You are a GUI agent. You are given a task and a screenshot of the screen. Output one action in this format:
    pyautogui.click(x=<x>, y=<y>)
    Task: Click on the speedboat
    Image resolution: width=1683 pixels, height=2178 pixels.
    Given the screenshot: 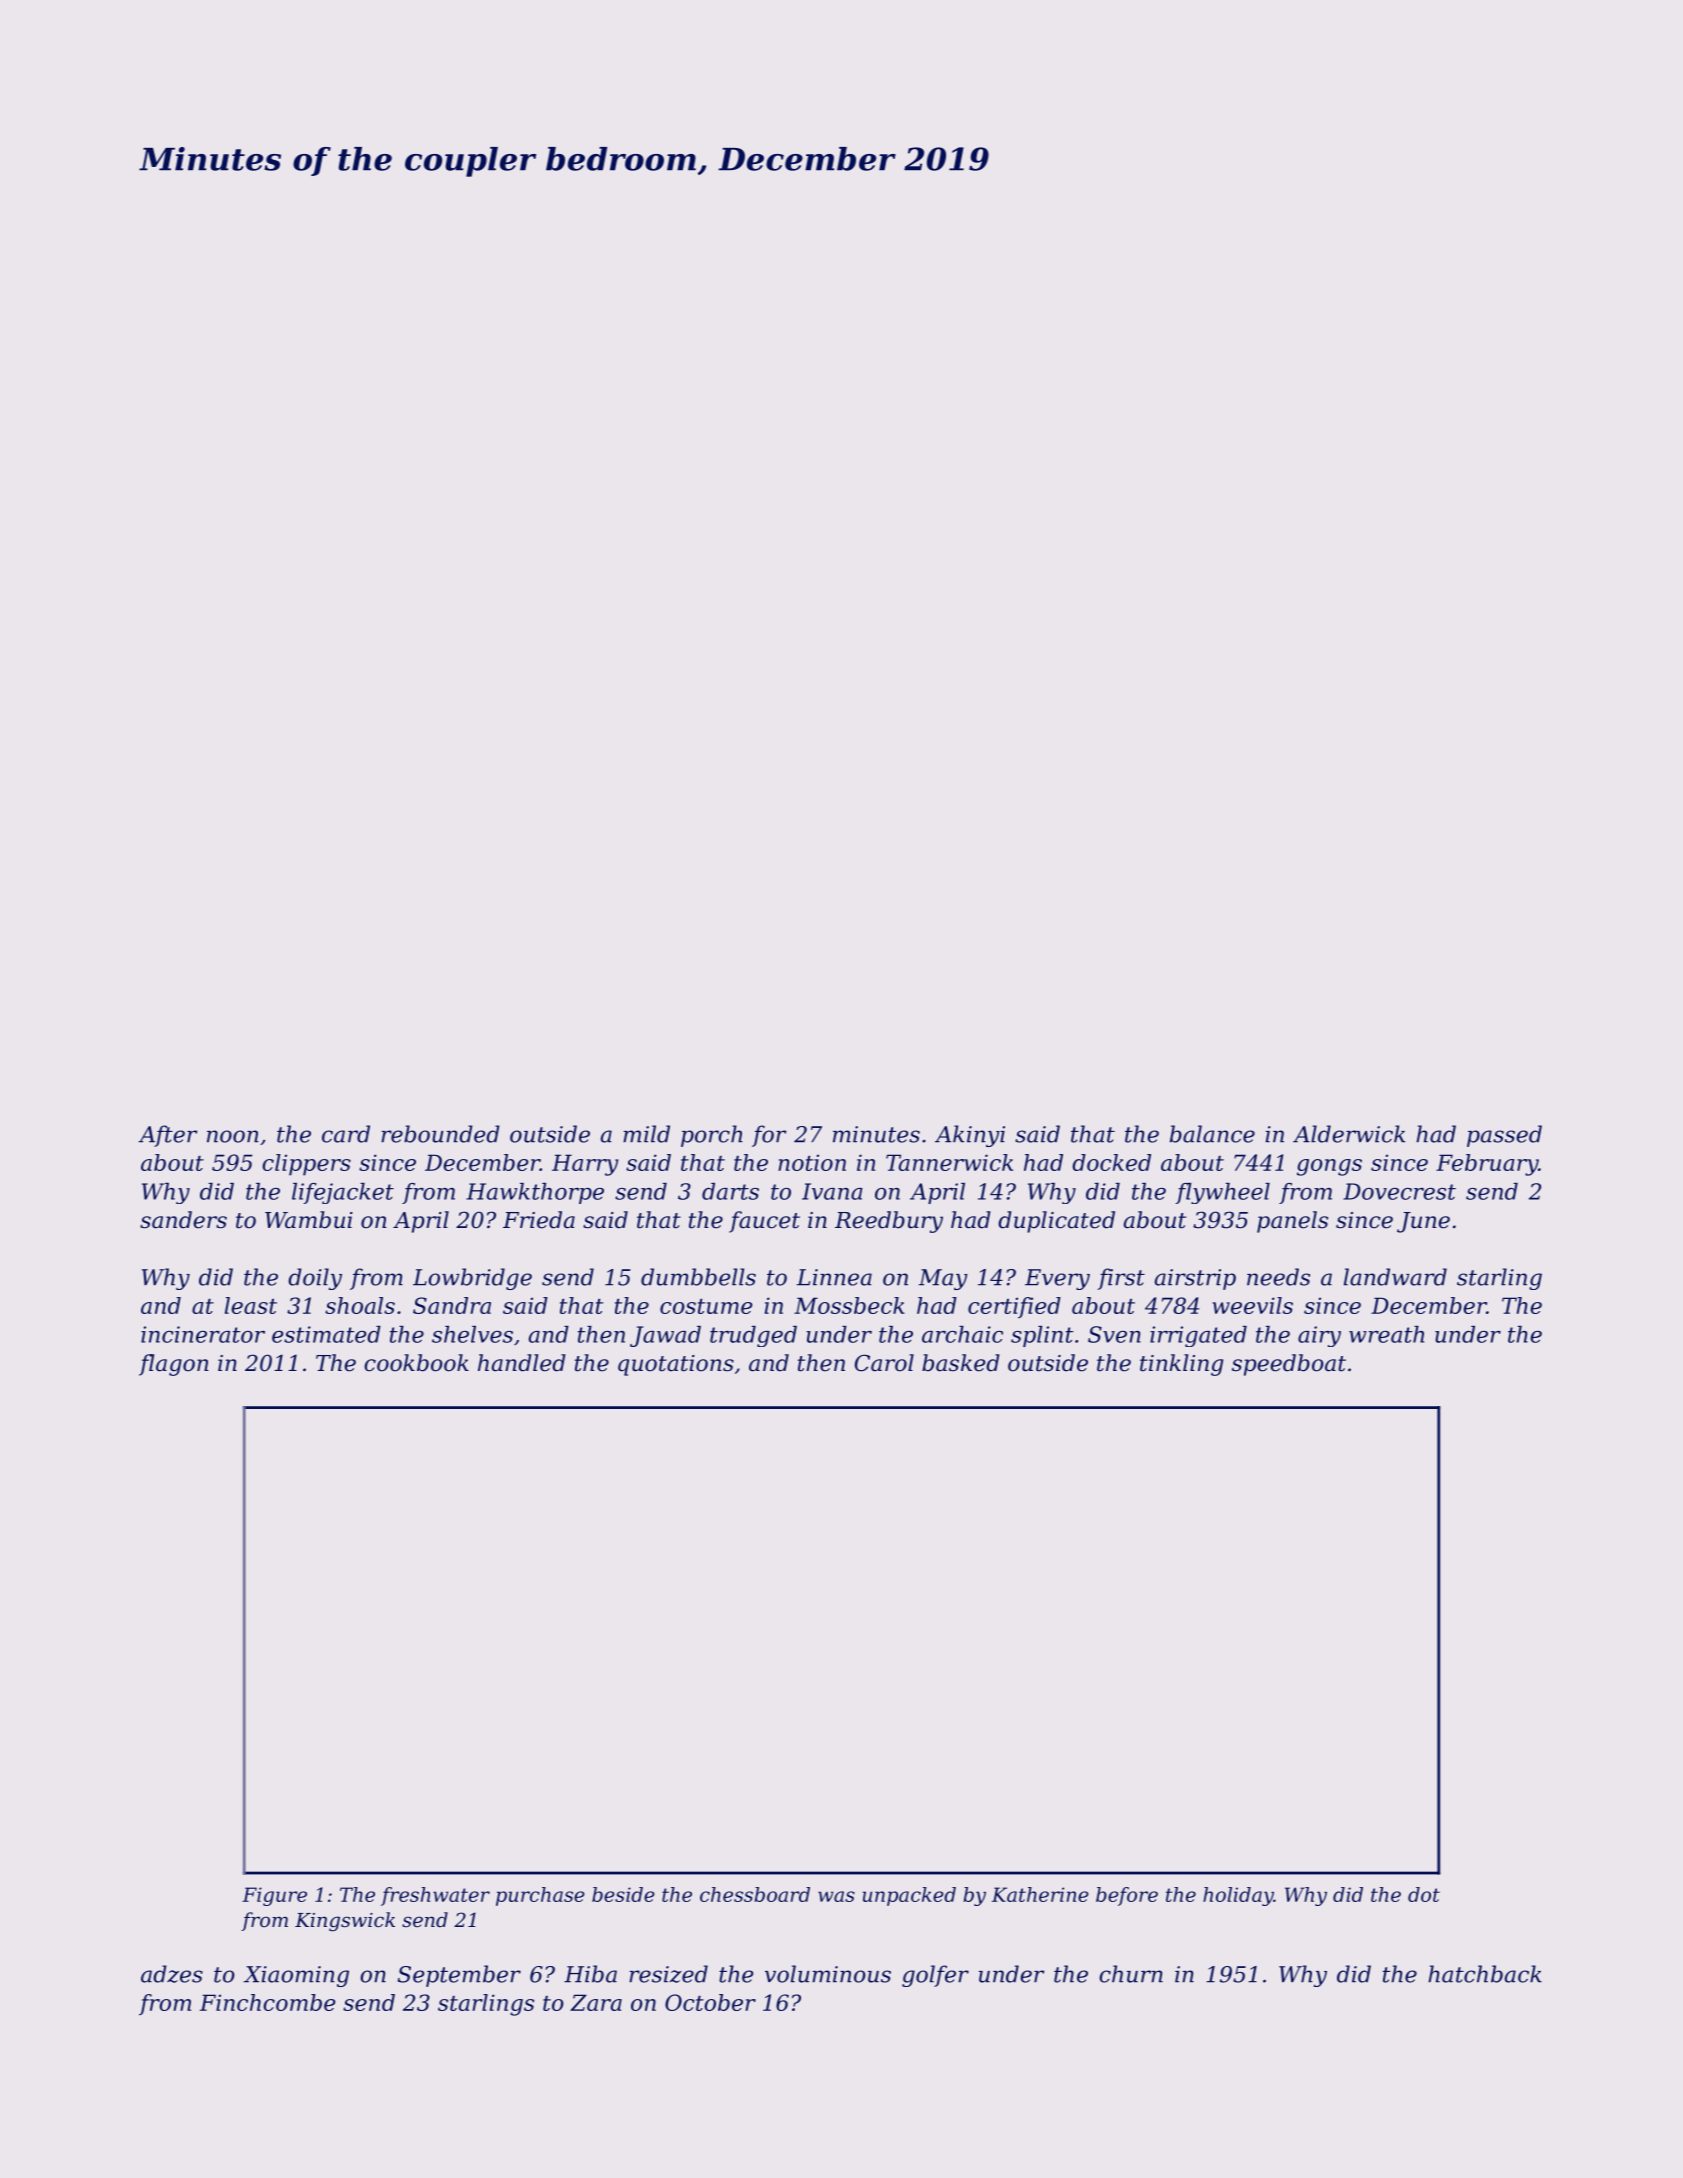 What is the action you would take?
    pyautogui.click(x=1289, y=1365)
